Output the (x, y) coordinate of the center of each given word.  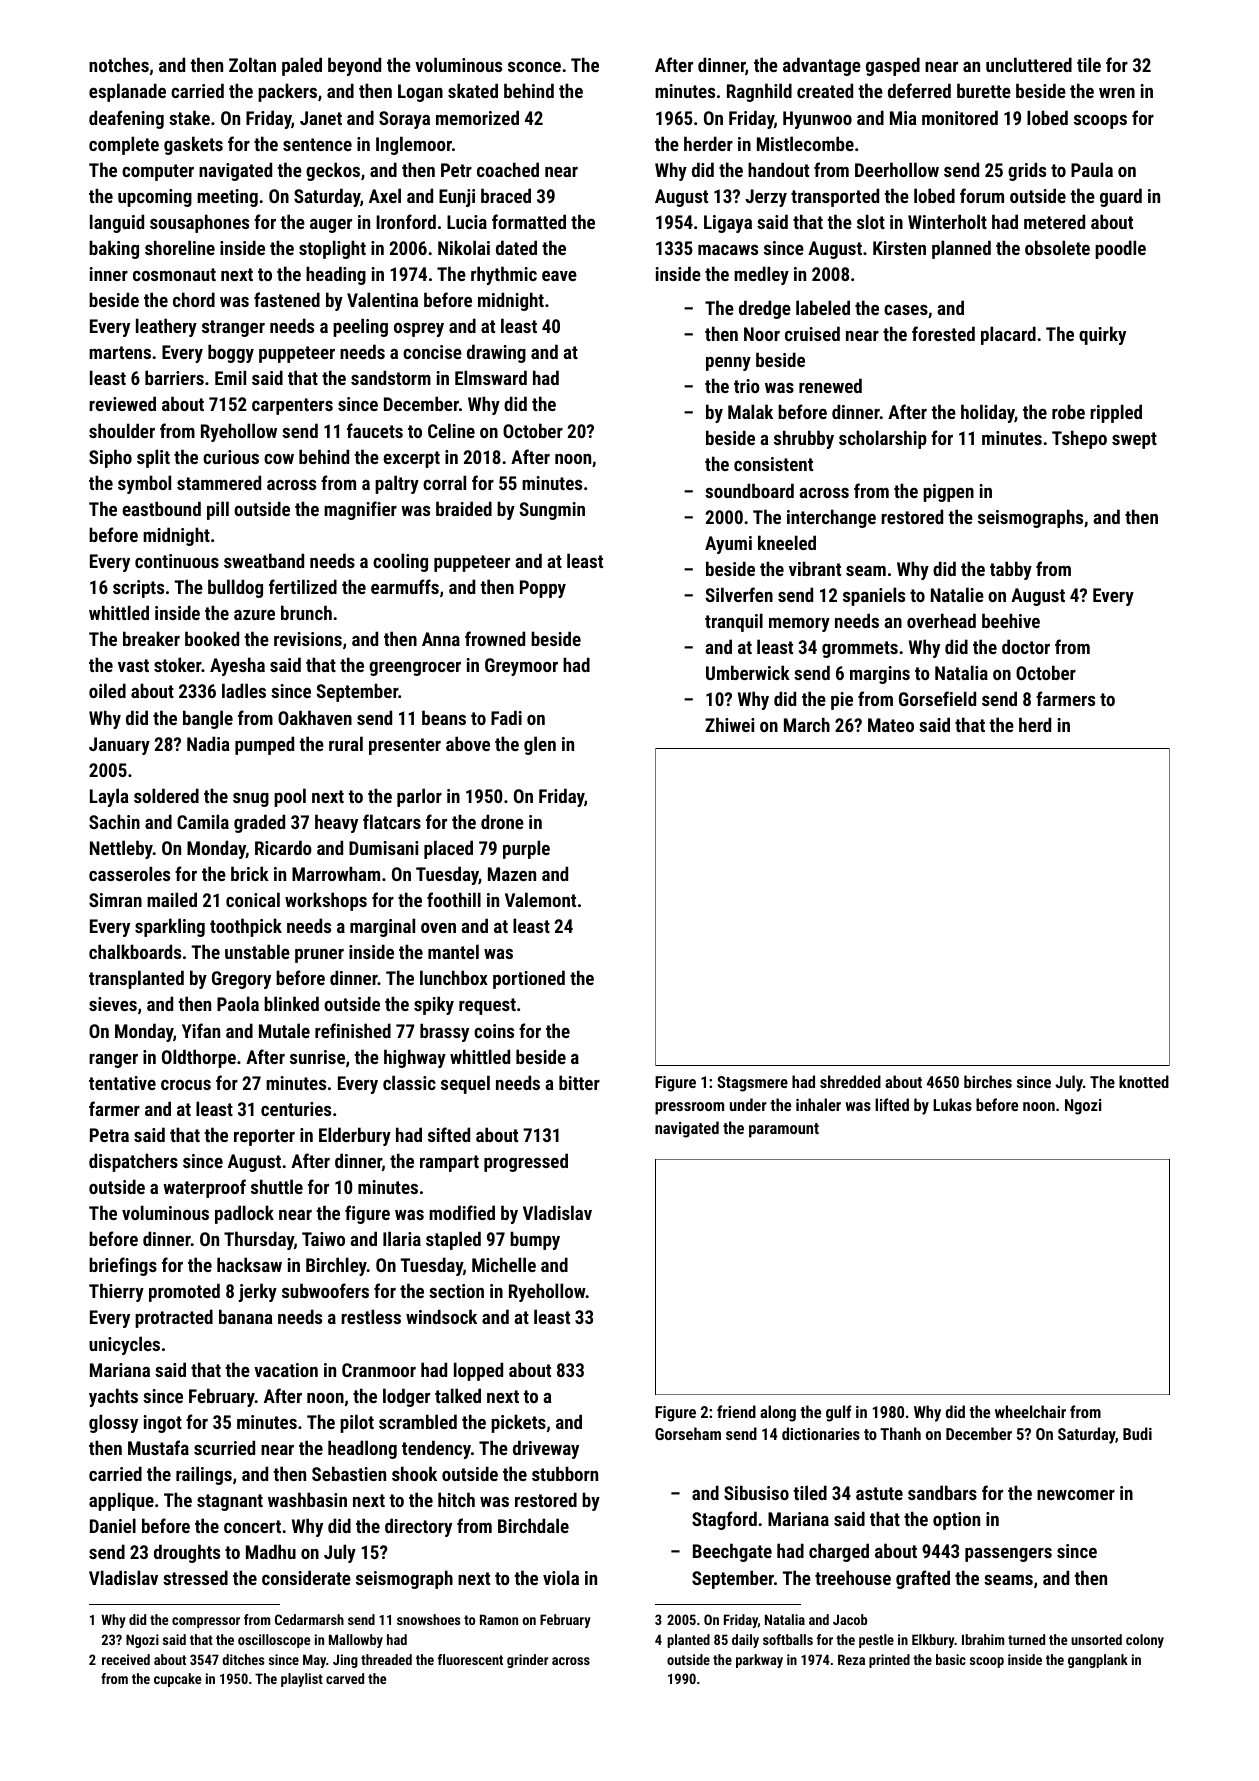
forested (943, 333)
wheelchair (1030, 1411)
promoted (184, 1292)
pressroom (689, 1108)
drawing (496, 353)
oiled (107, 690)
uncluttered (1029, 64)
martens (120, 352)
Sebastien (349, 1473)
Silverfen (739, 594)
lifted (892, 1104)
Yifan (201, 1030)
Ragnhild (759, 92)
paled (302, 66)
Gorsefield (937, 698)
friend (736, 1411)
